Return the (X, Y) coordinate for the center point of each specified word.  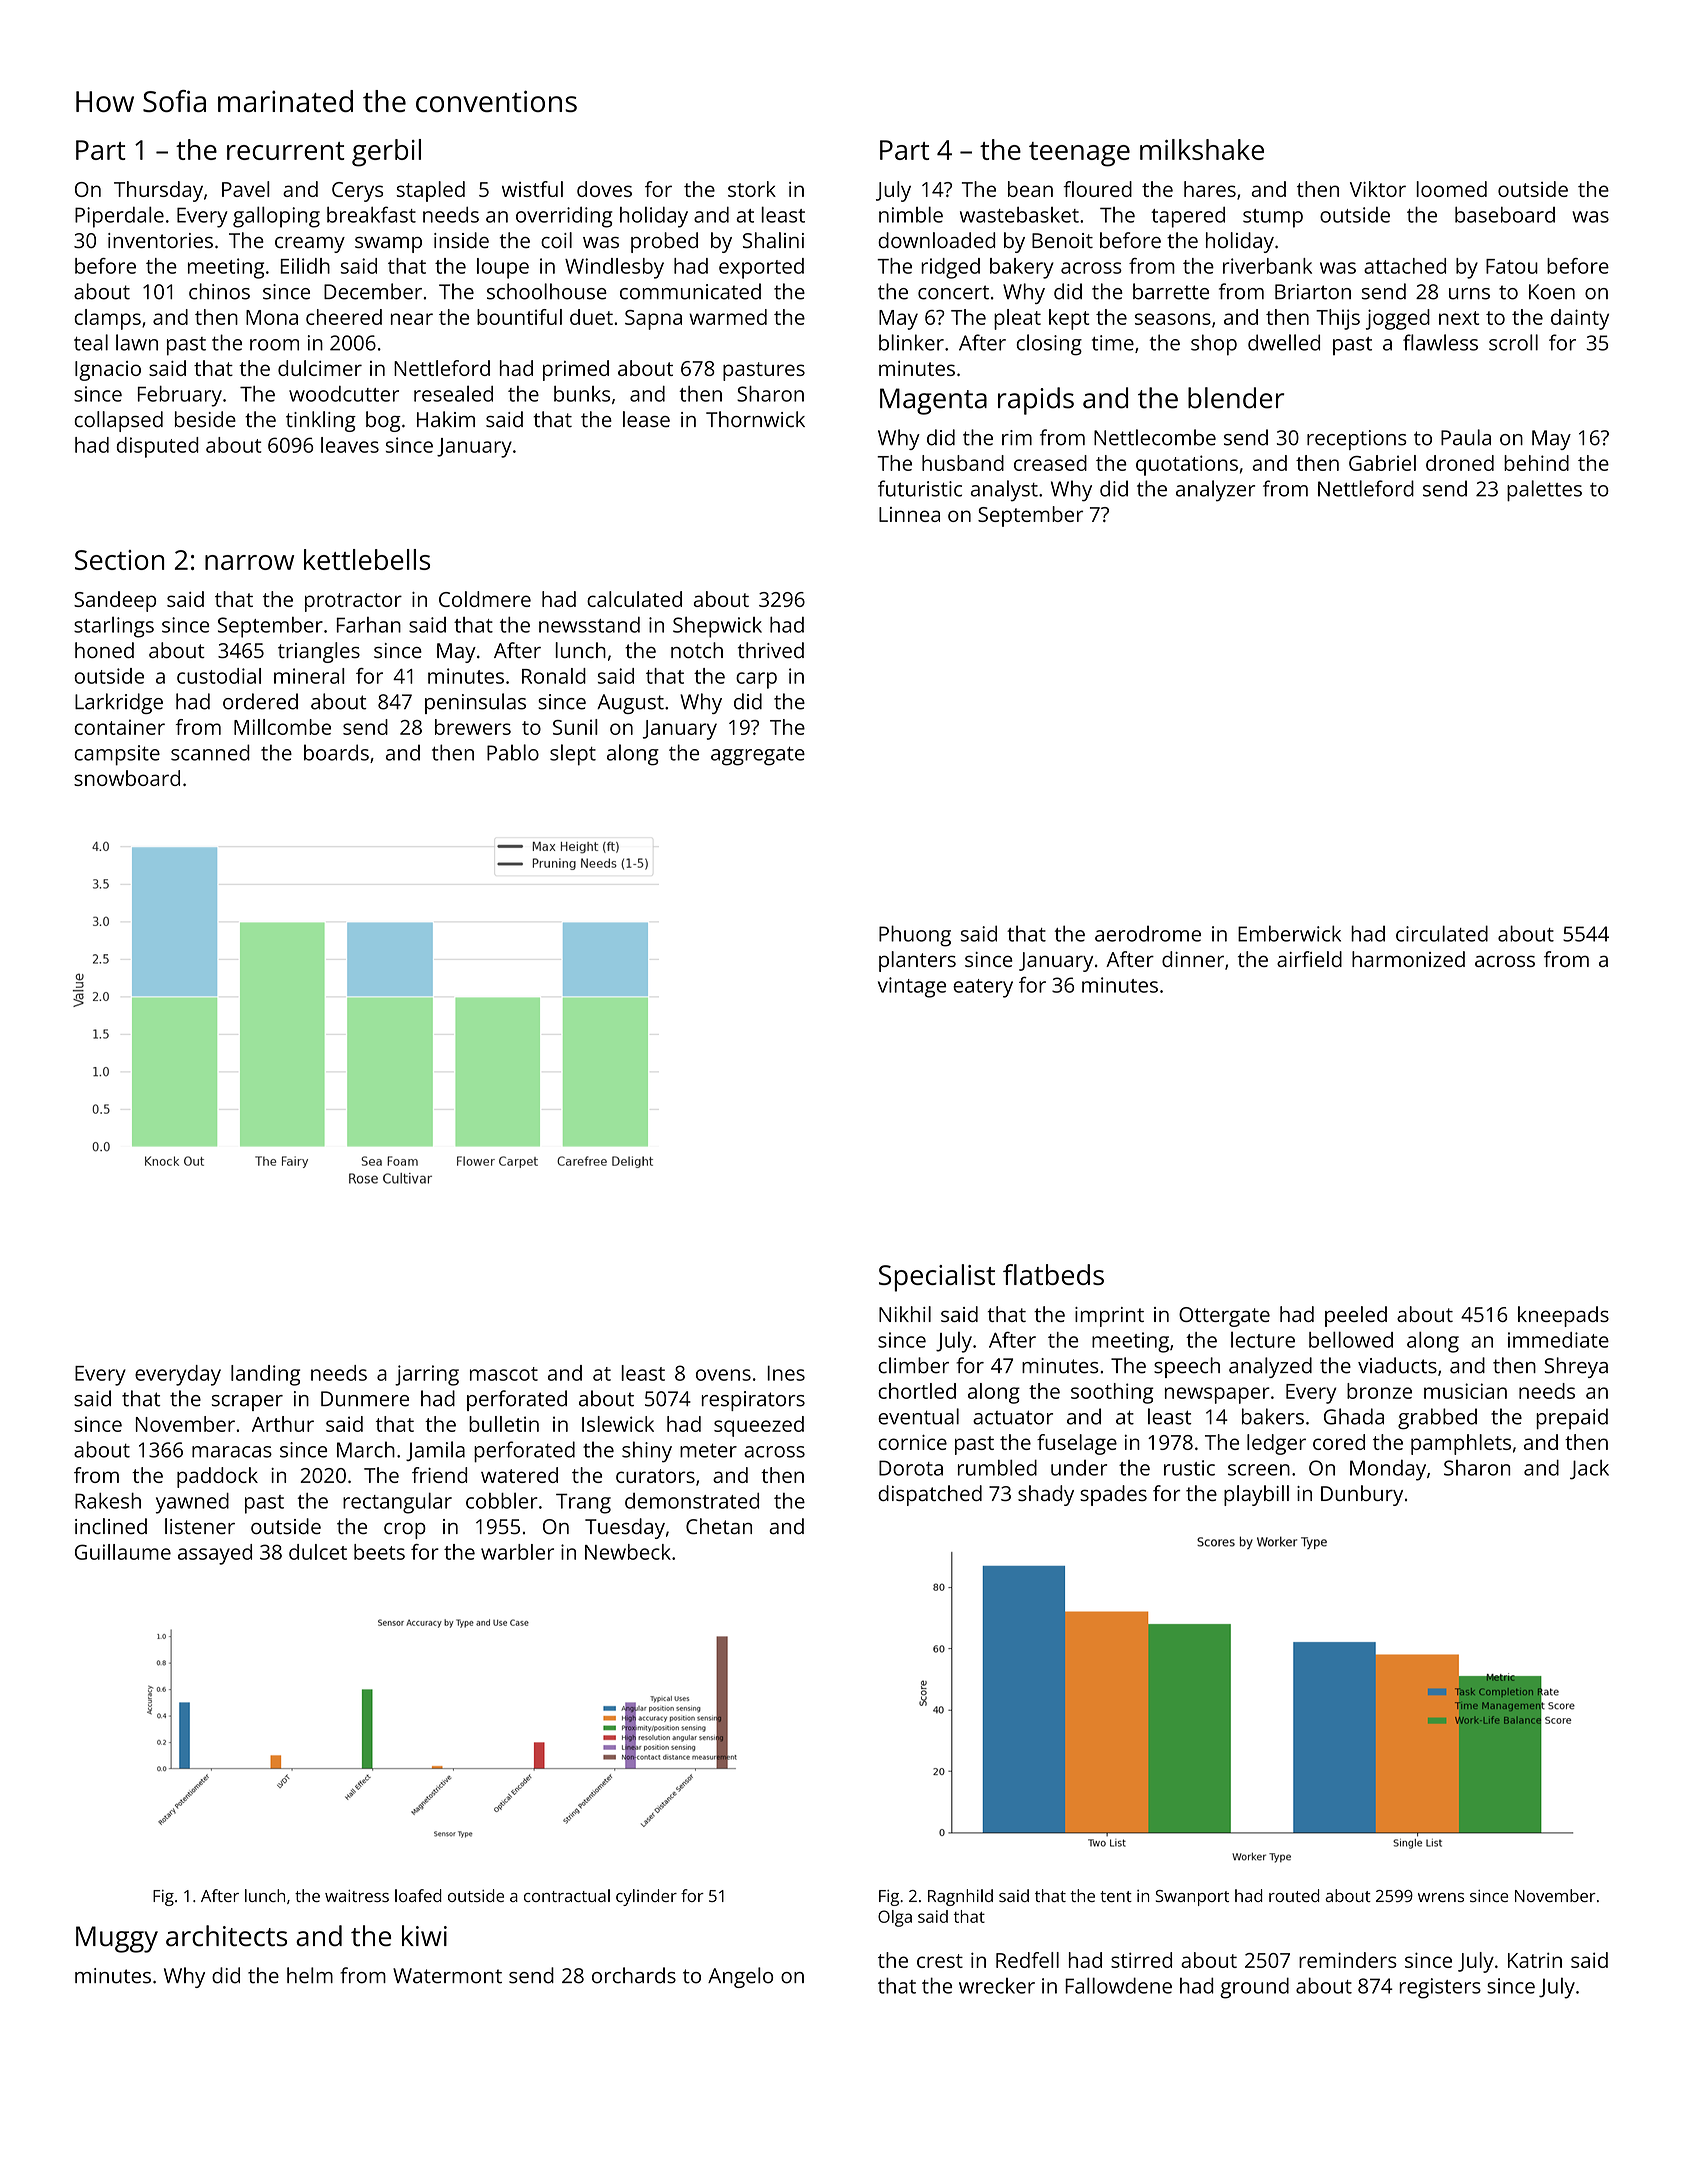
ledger (1276, 1444)
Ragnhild (960, 1897)
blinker (911, 342)
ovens (723, 1375)
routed (1294, 1895)
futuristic (920, 488)
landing (265, 1375)
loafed (418, 1895)
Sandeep (115, 601)
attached (1405, 266)
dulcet (318, 1552)
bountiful (519, 317)
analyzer (1215, 491)
